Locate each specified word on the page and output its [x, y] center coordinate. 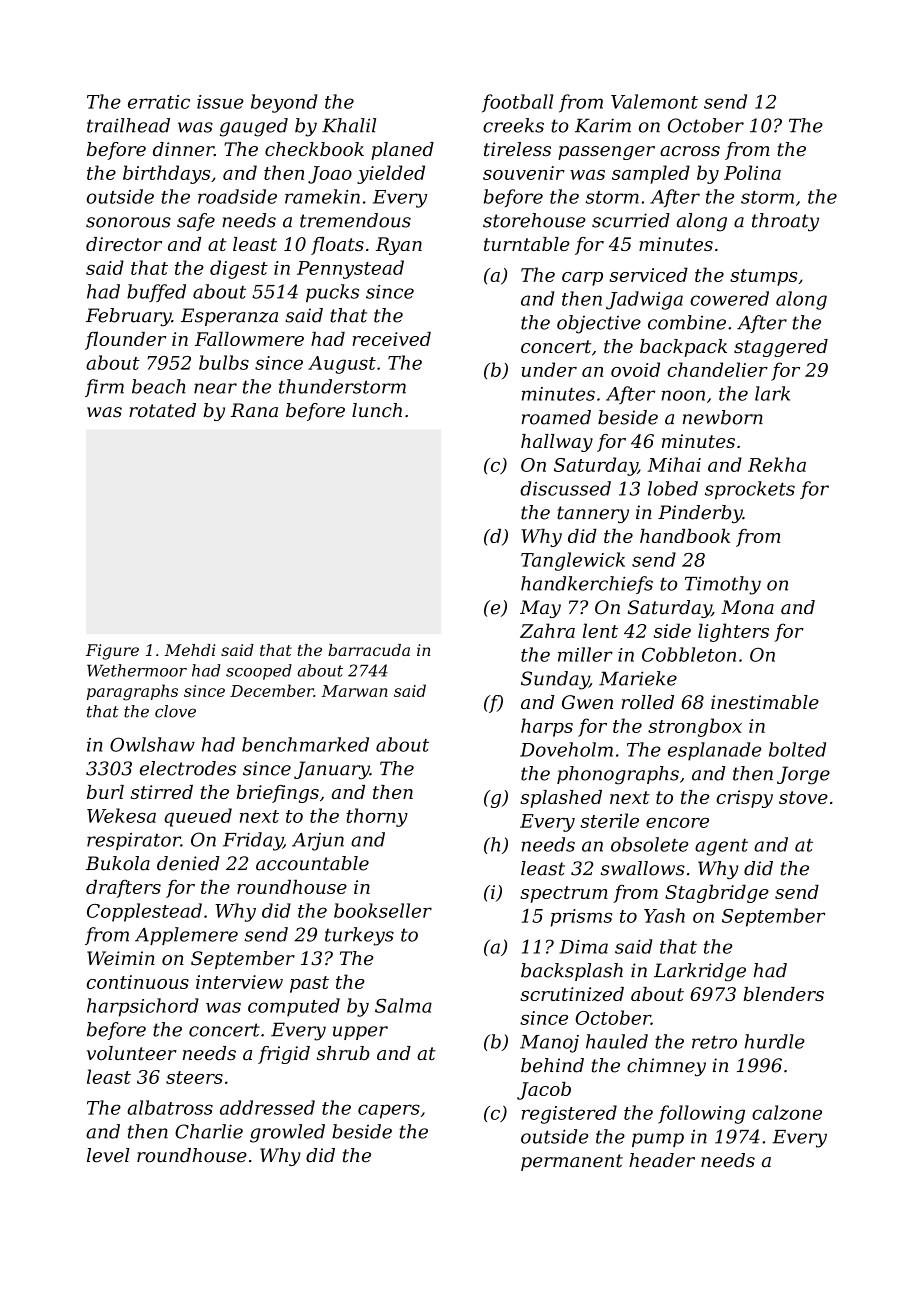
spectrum [564, 894]
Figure [112, 652]
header [662, 1160]
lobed [673, 488]
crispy [744, 799]
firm [104, 388]
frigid [284, 1055]
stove [803, 797]
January [332, 770]
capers [389, 1111]
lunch [377, 410]
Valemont [654, 101]
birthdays [166, 174]
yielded [391, 174]
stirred [162, 792]
